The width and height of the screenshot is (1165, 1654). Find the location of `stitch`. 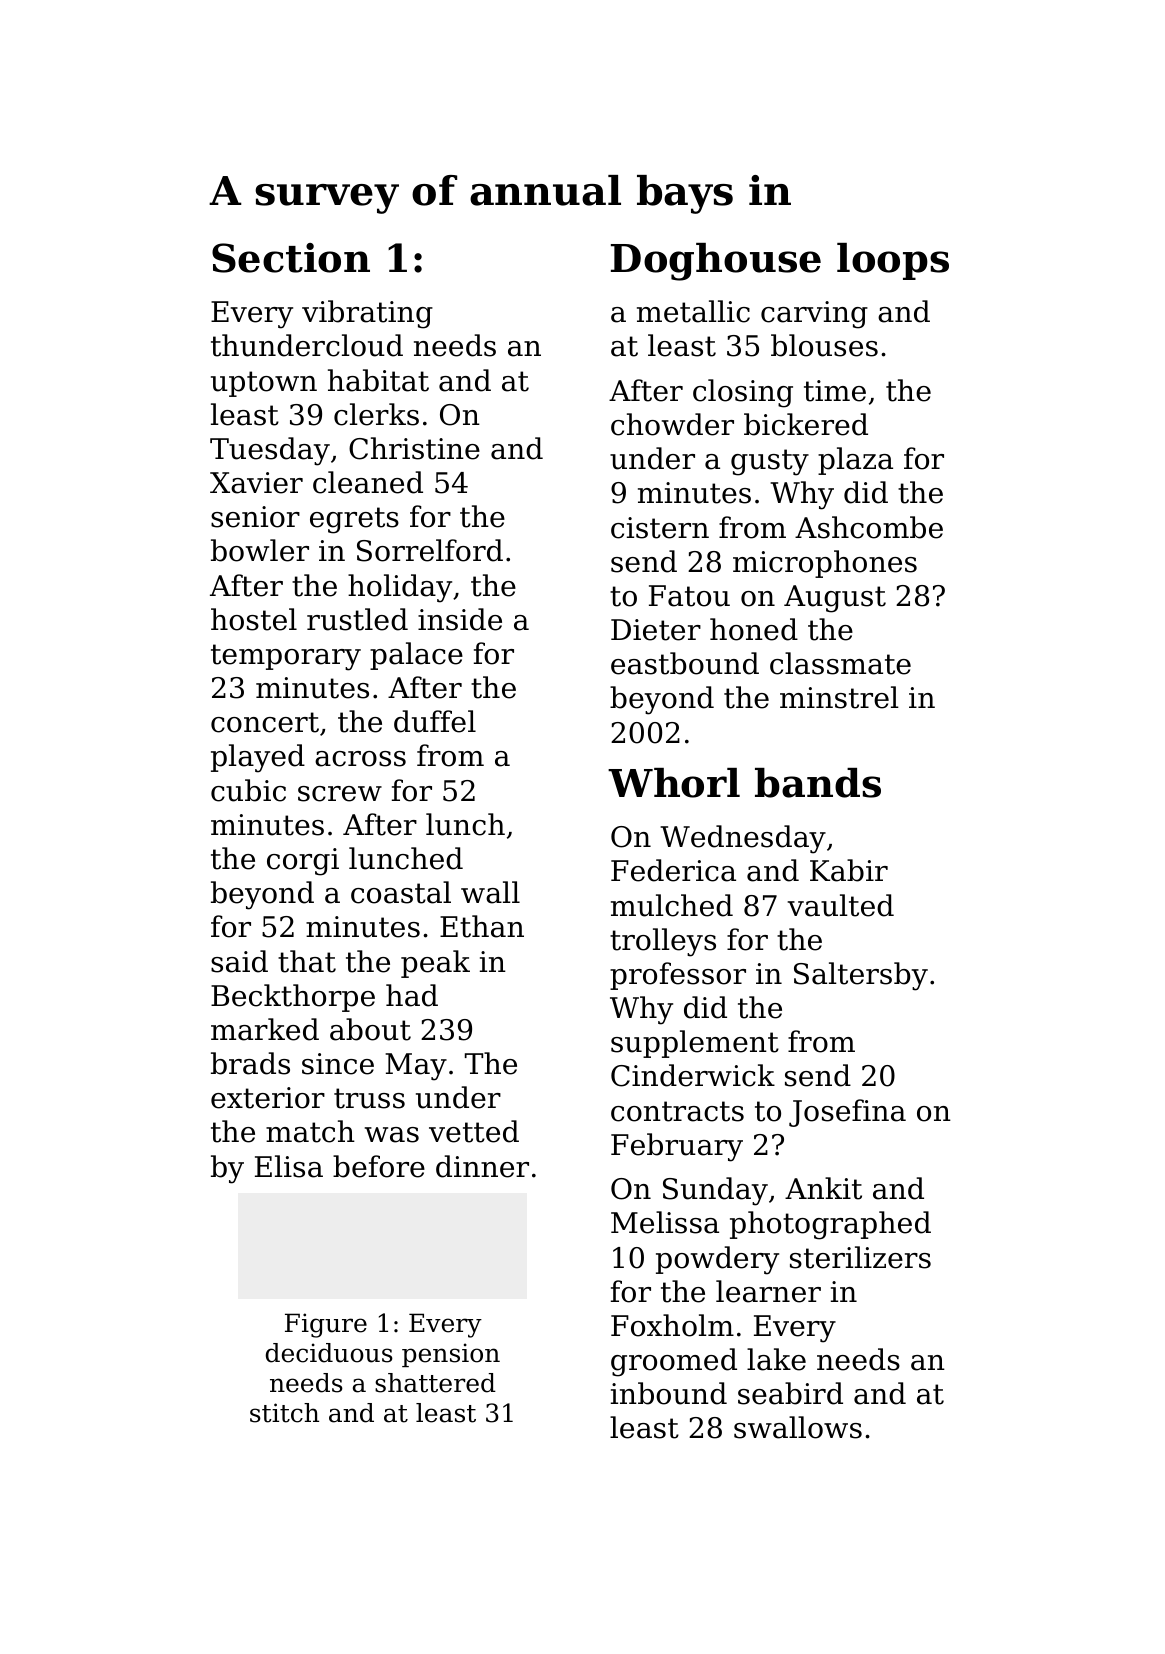

stitch is located at coordinates (284, 1413).
